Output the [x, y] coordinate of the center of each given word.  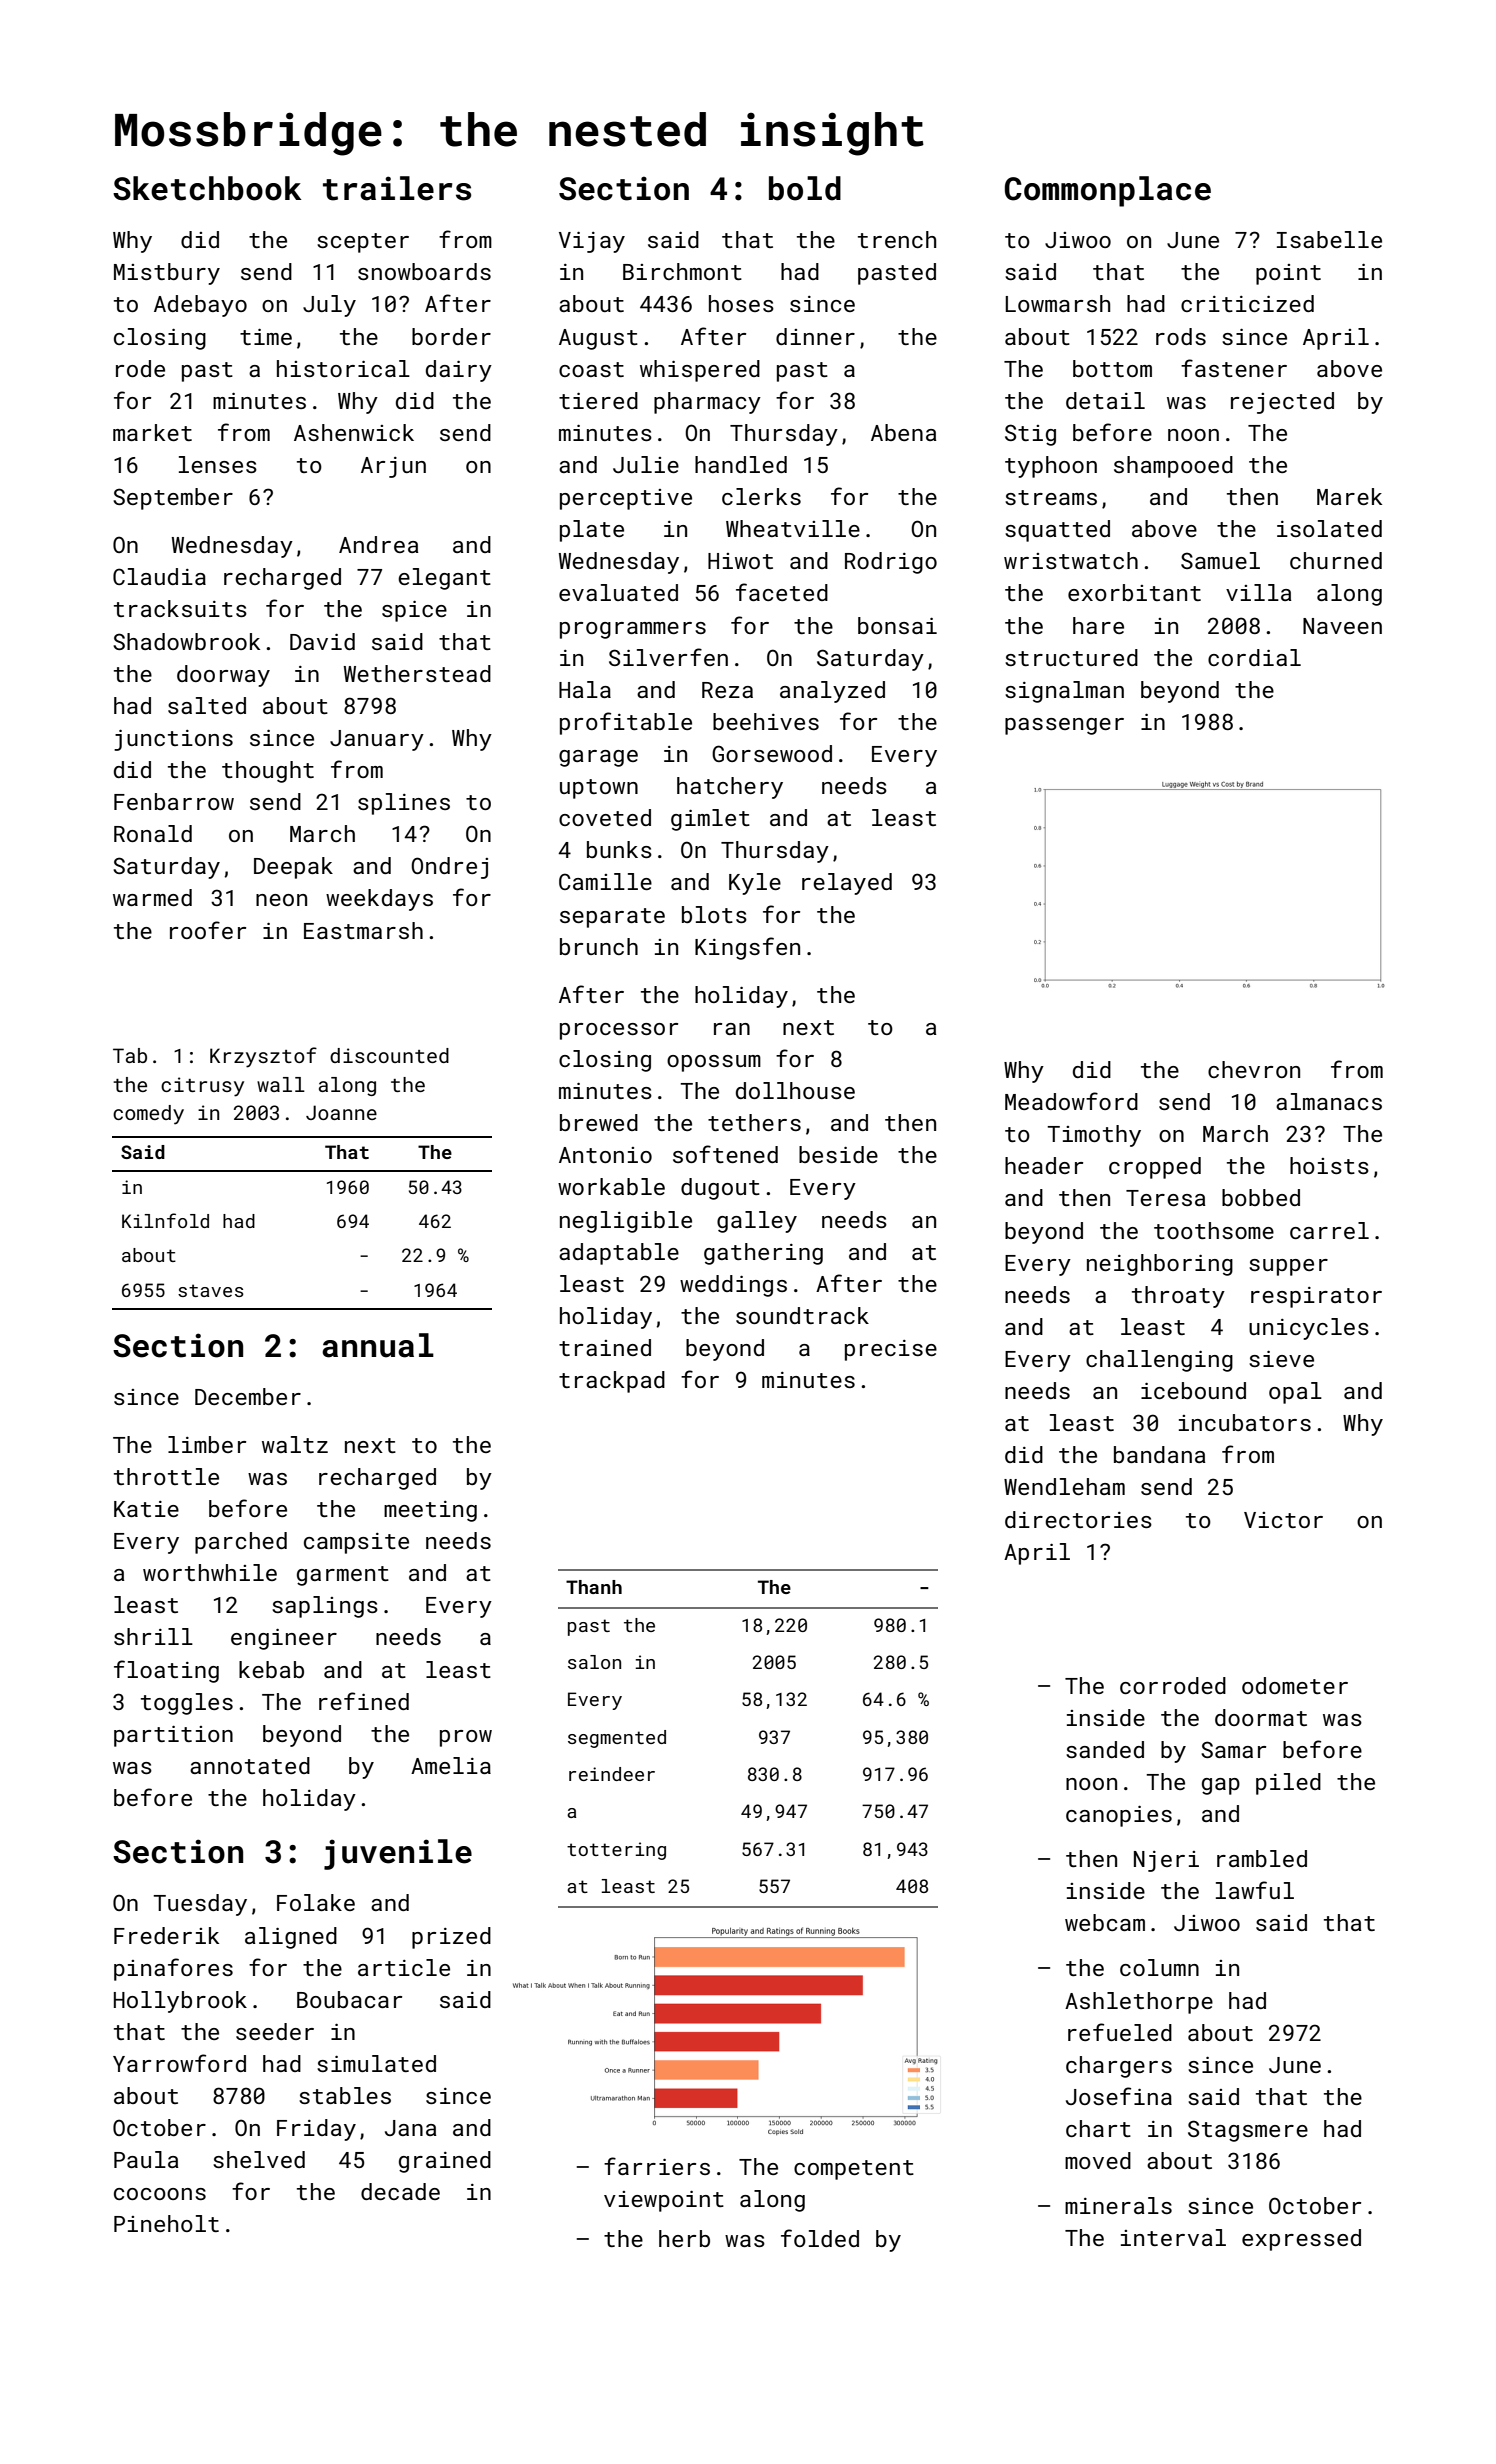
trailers [397, 188]
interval [1173, 2237]
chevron [1254, 1069]
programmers [633, 630]
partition [173, 1736]
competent [854, 2170]
